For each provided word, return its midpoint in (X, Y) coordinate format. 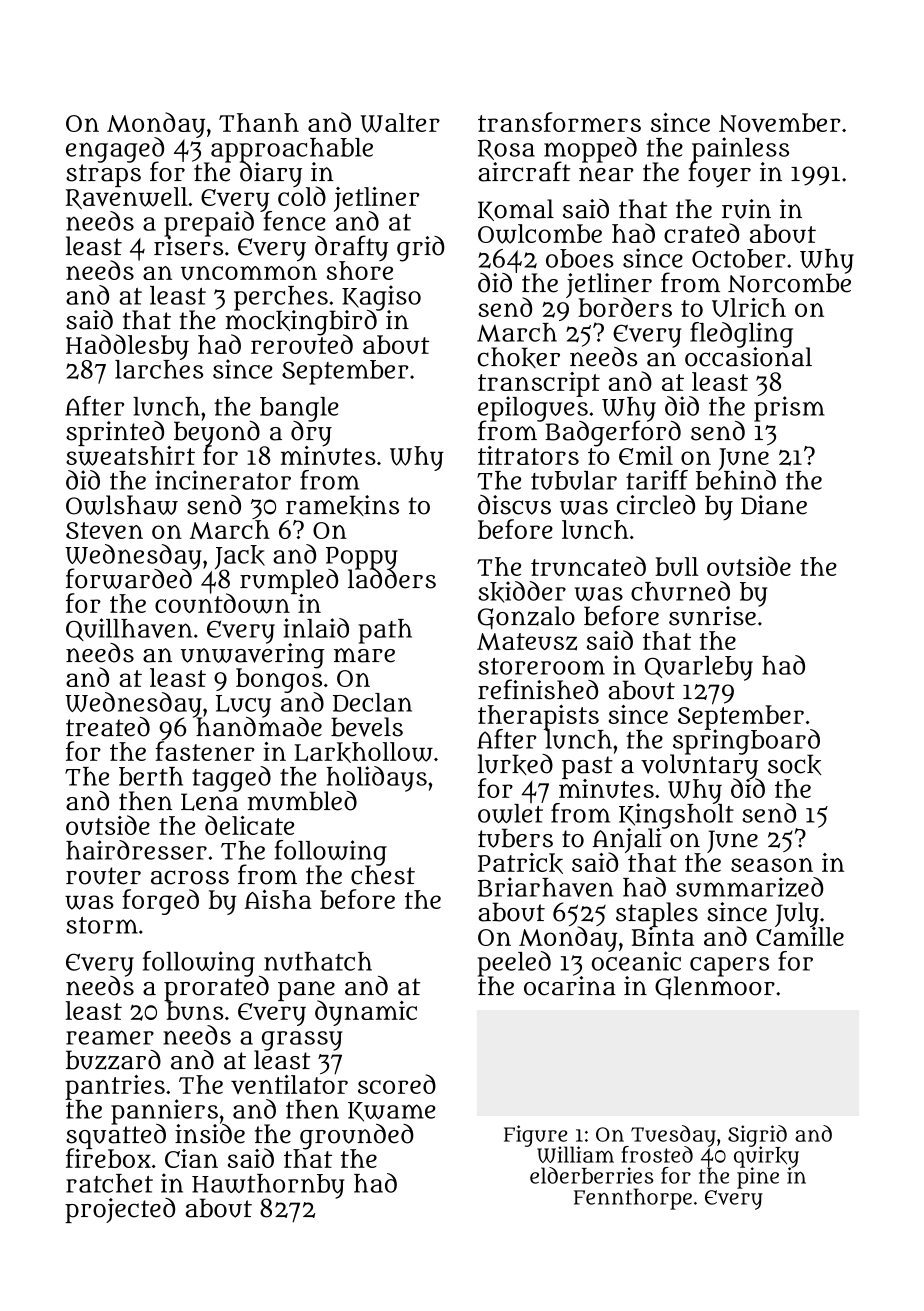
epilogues (533, 409)
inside (210, 1134)
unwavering (253, 655)
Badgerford (613, 433)
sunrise (712, 616)
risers (188, 246)
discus (514, 505)
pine (758, 1178)
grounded (357, 1136)
